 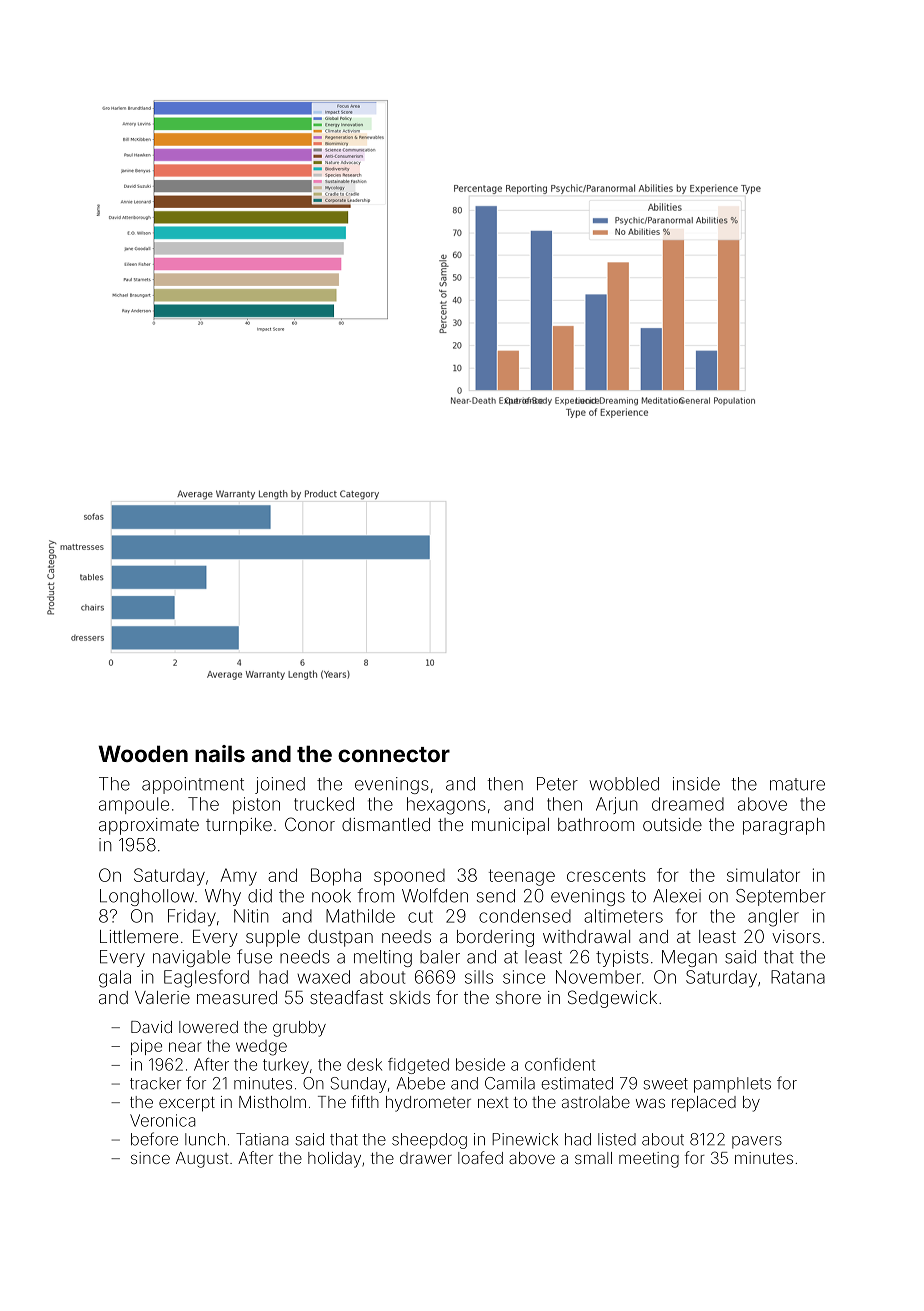 What do you see at coordinates (688, 804) in the image?
I see `dreamed` at bounding box center [688, 804].
